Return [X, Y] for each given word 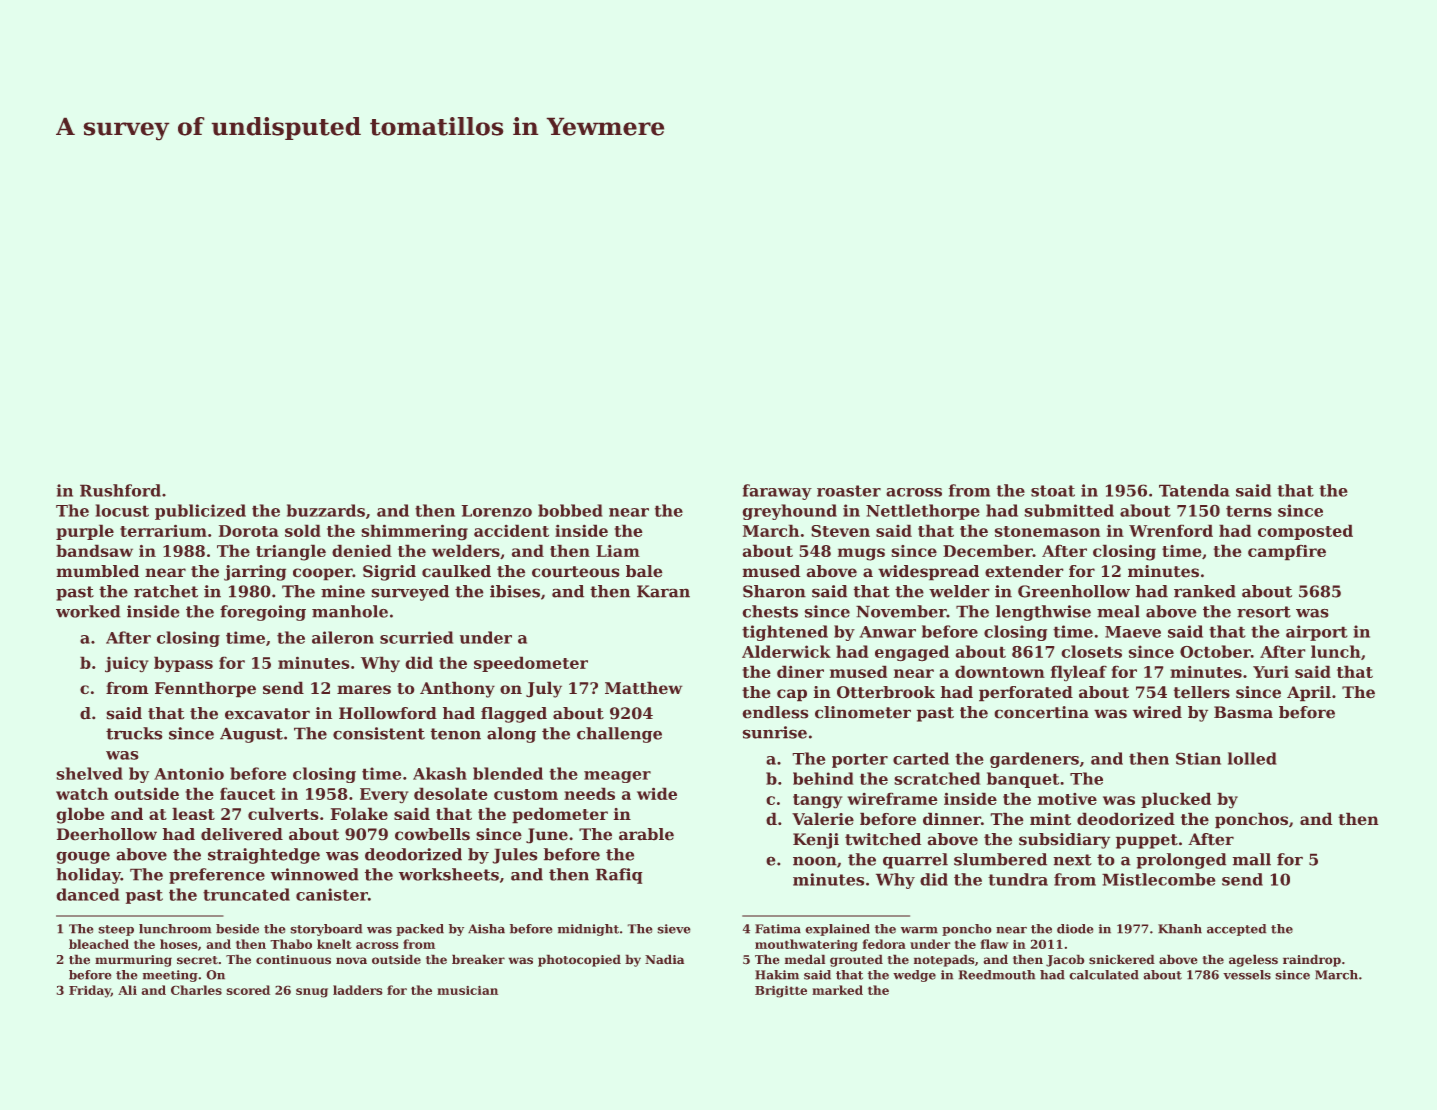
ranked [1205, 591]
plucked [1176, 800]
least [193, 813]
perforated [1026, 694]
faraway [777, 492]
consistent [379, 733]
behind [823, 778]
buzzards [326, 510]
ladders [358, 990]
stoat [1053, 491]
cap [792, 695]
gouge [83, 857]
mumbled [97, 571]
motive [1067, 799]
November [901, 611]
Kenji [816, 841]
